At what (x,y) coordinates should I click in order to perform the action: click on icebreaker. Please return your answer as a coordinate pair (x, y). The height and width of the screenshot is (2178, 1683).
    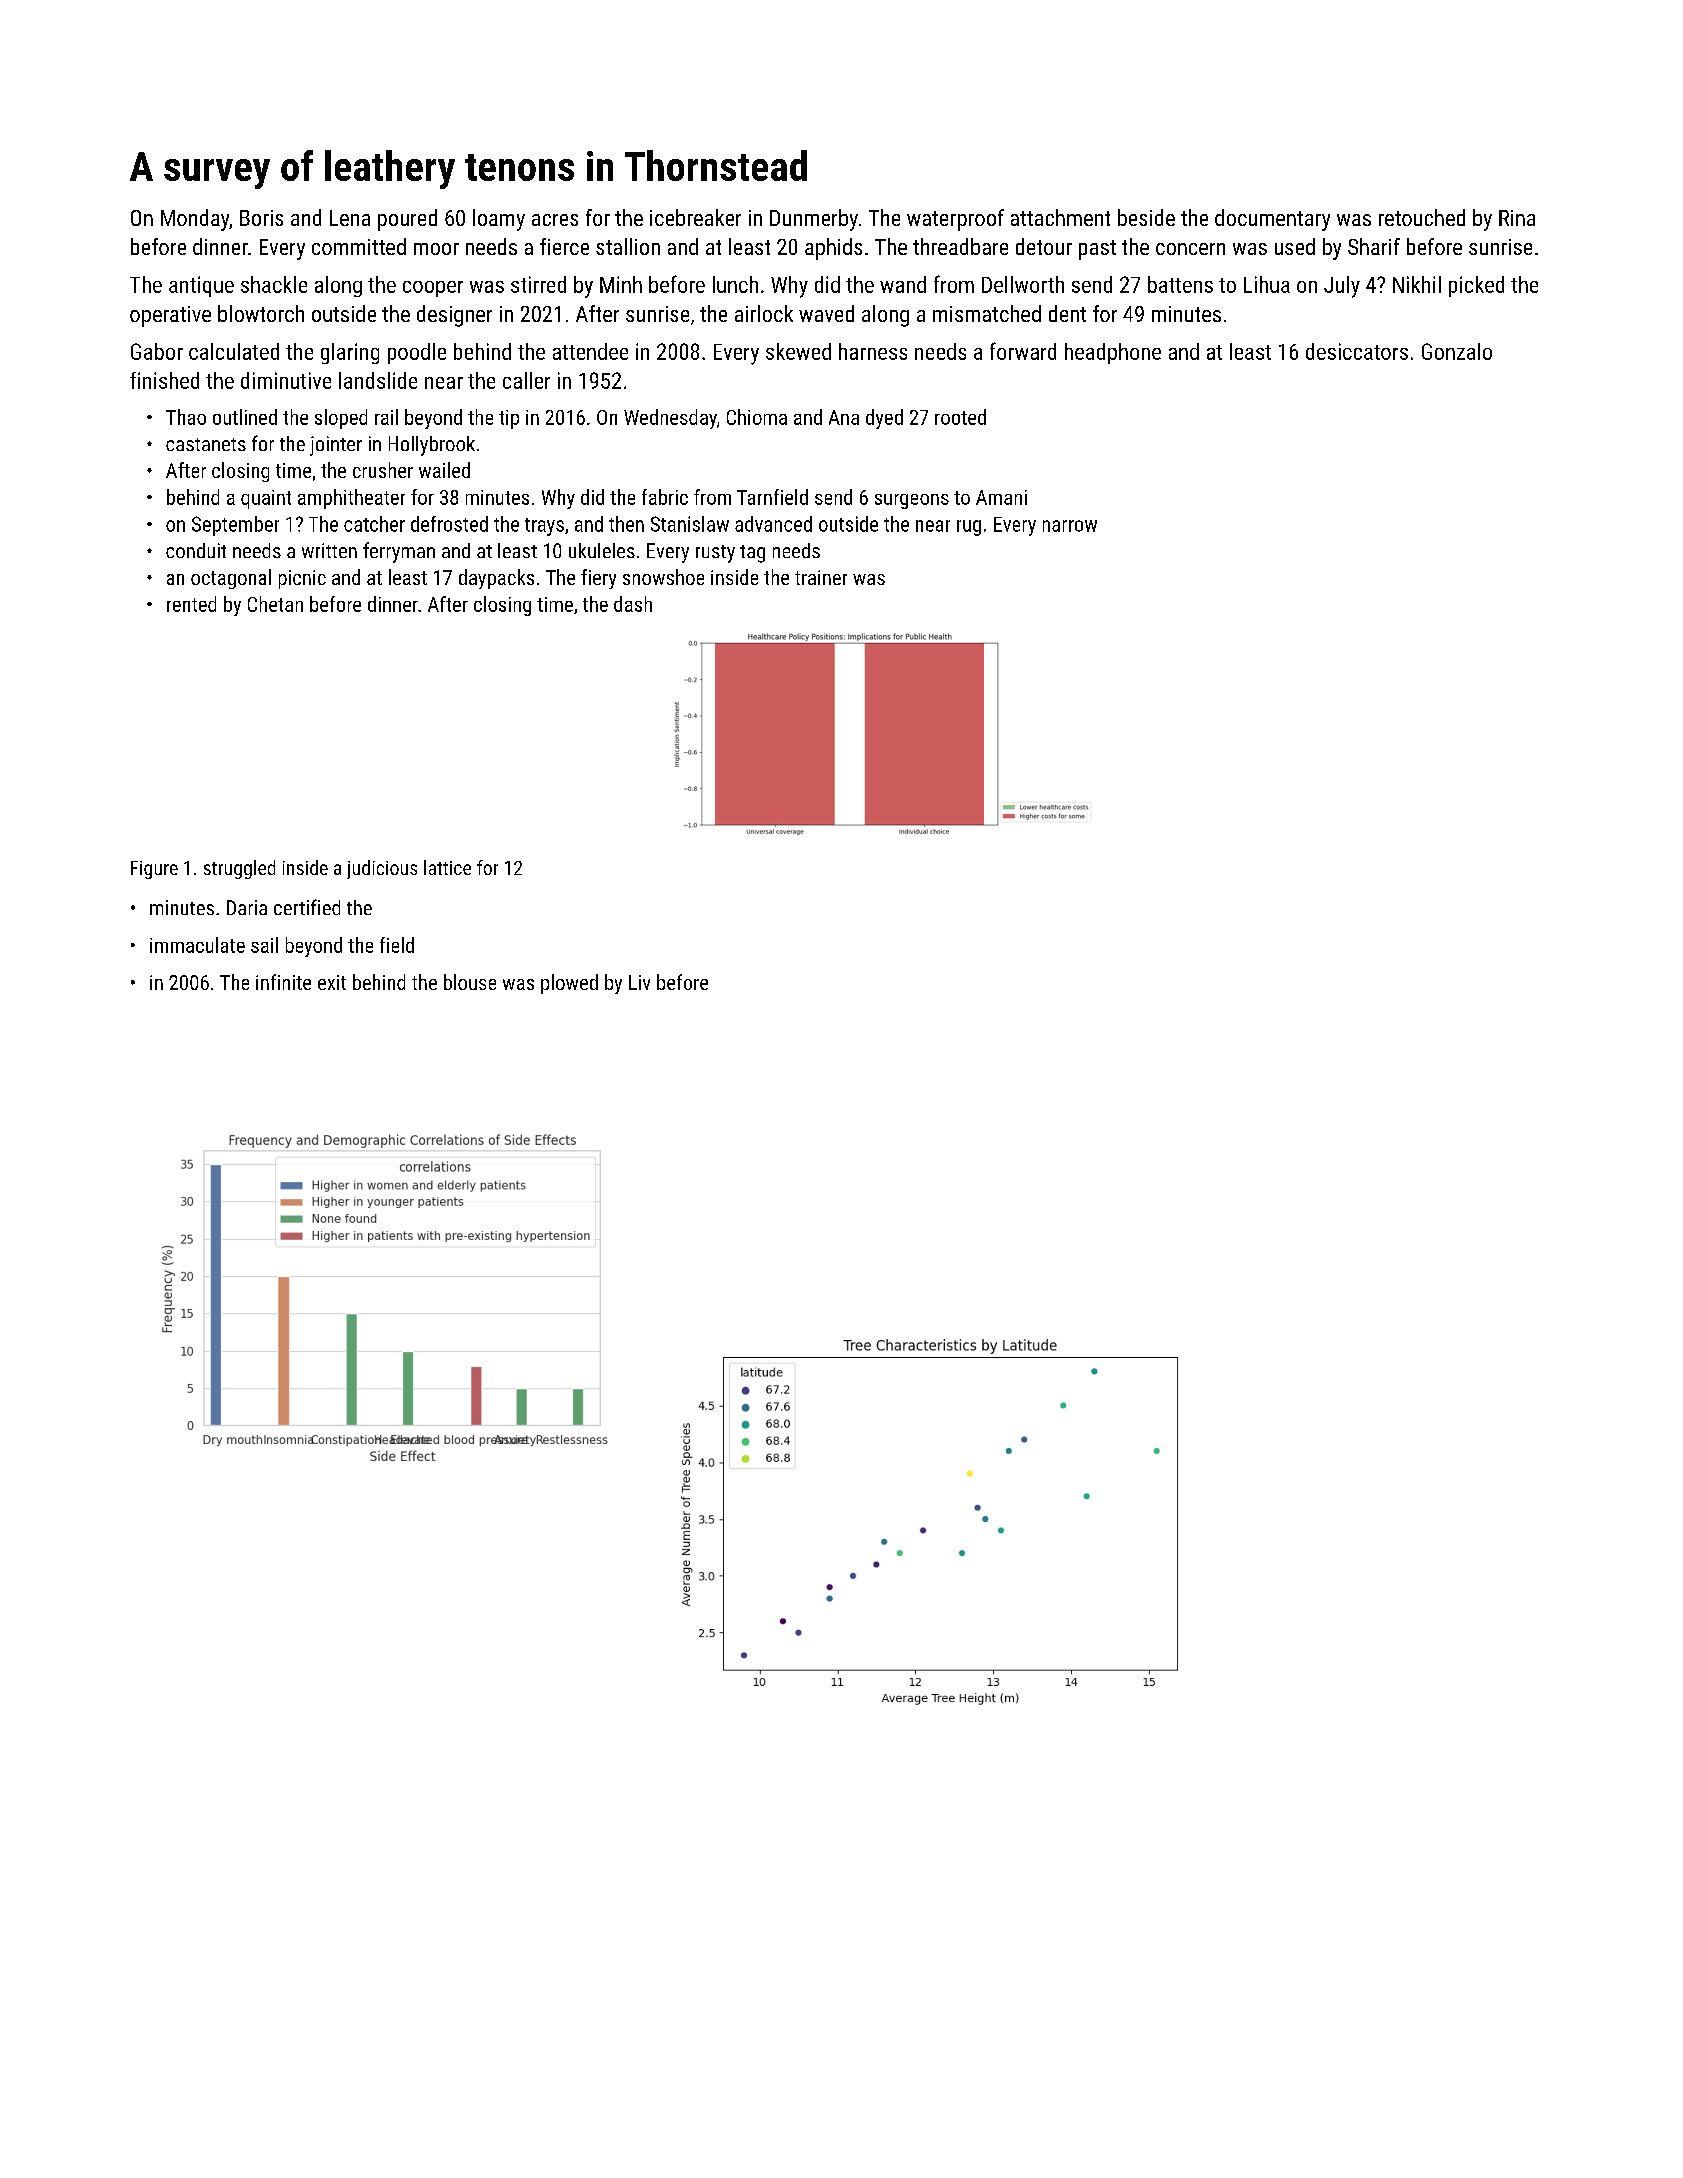
    Looking at the image, I should click on (695, 217).
